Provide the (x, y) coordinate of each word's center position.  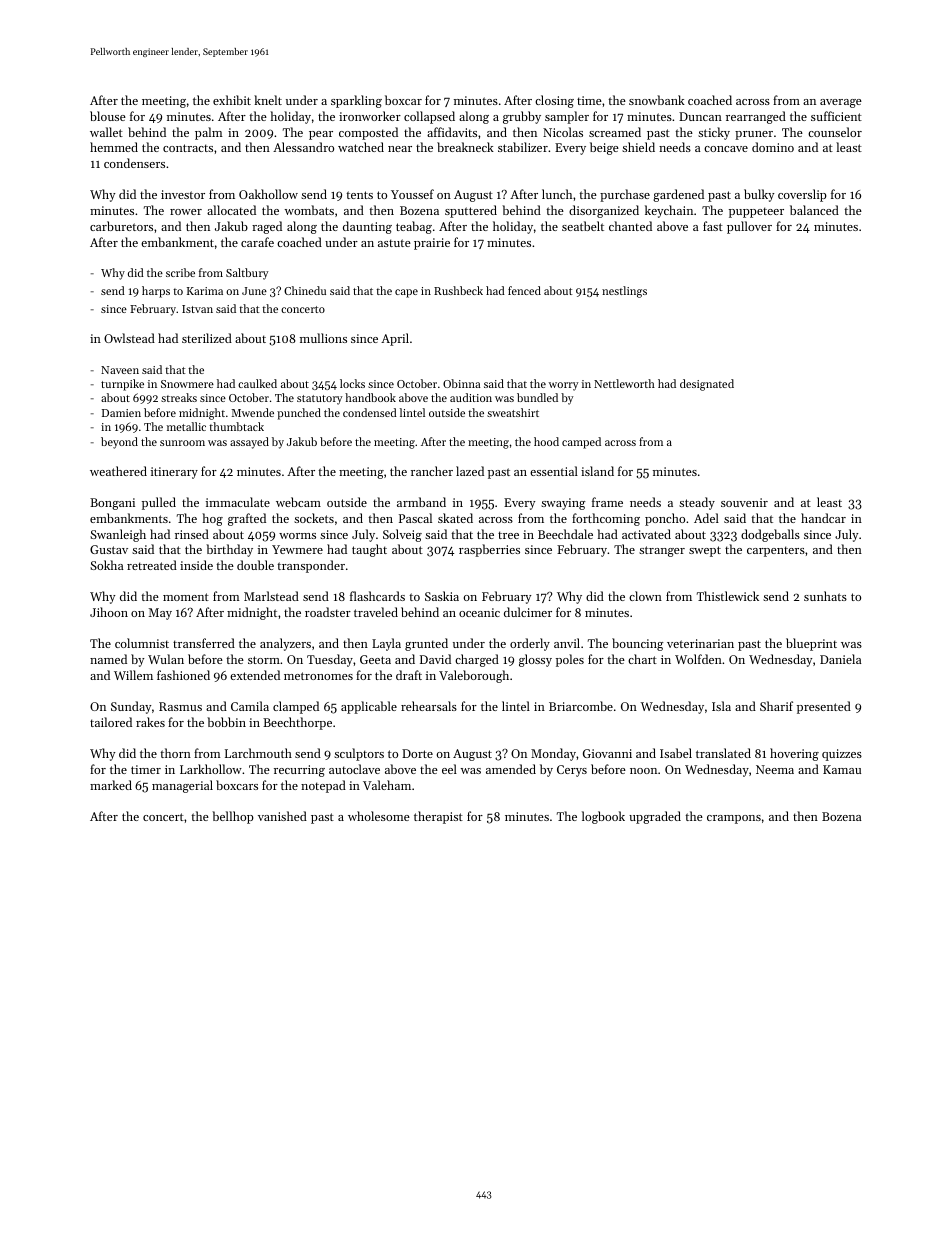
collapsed (429, 117)
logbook (603, 817)
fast (713, 226)
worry (563, 386)
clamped (296, 707)
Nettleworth (624, 383)
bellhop (233, 817)
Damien (121, 413)
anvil (567, 643)
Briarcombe (581, 706)
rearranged (756, 117)
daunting (367, 227)
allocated (231, 210)
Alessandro (303, 147)
